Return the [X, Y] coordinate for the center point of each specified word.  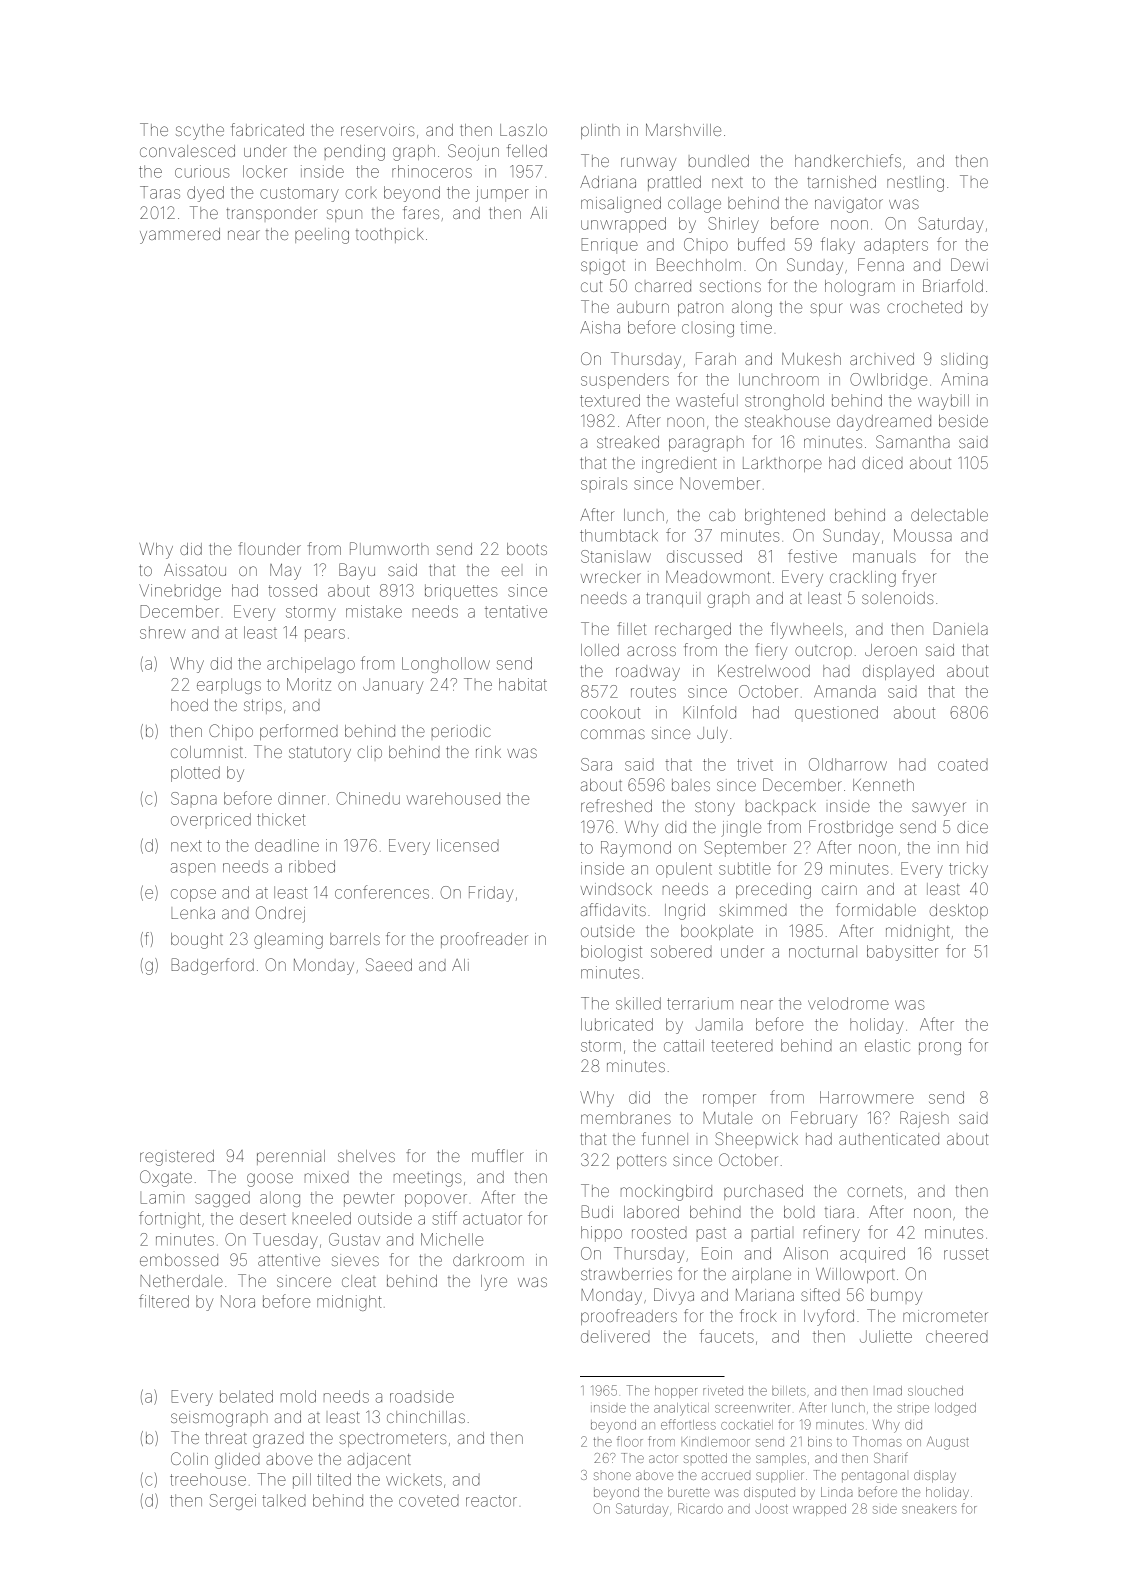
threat [226, 1438]
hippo [601, 1234]
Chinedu [368, 798]
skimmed [753, 910]
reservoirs [378, 130]
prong [940, 1048]
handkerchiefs [848, 160]
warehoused [453, 798]
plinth [600, 131]
